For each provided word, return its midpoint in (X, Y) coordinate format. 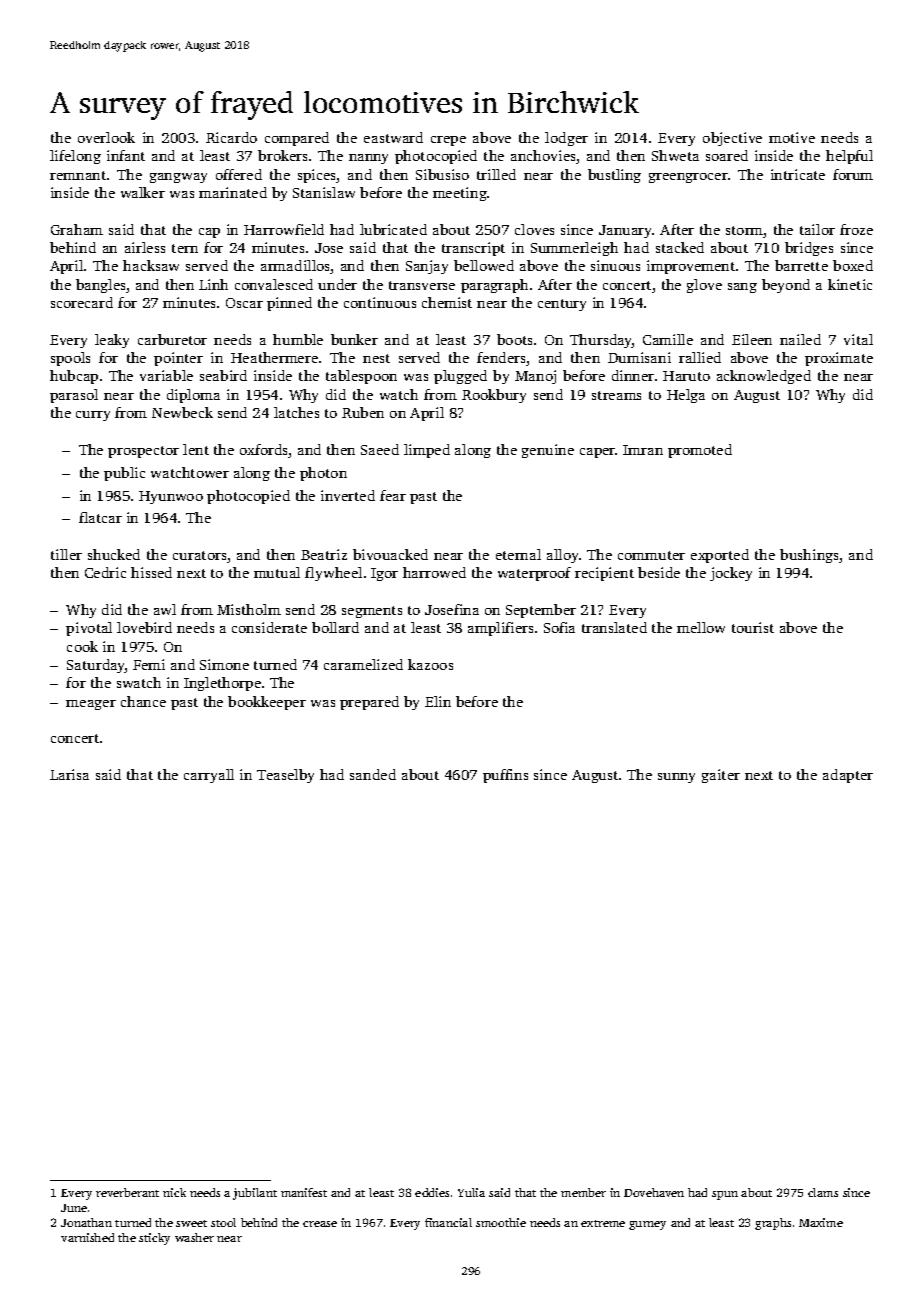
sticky (154, 1239)
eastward (393, 137)
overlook (106, 137)
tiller (66, 554)
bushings (810, 556)
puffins (505, 776)
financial (448, 1222)
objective (732, 139)
